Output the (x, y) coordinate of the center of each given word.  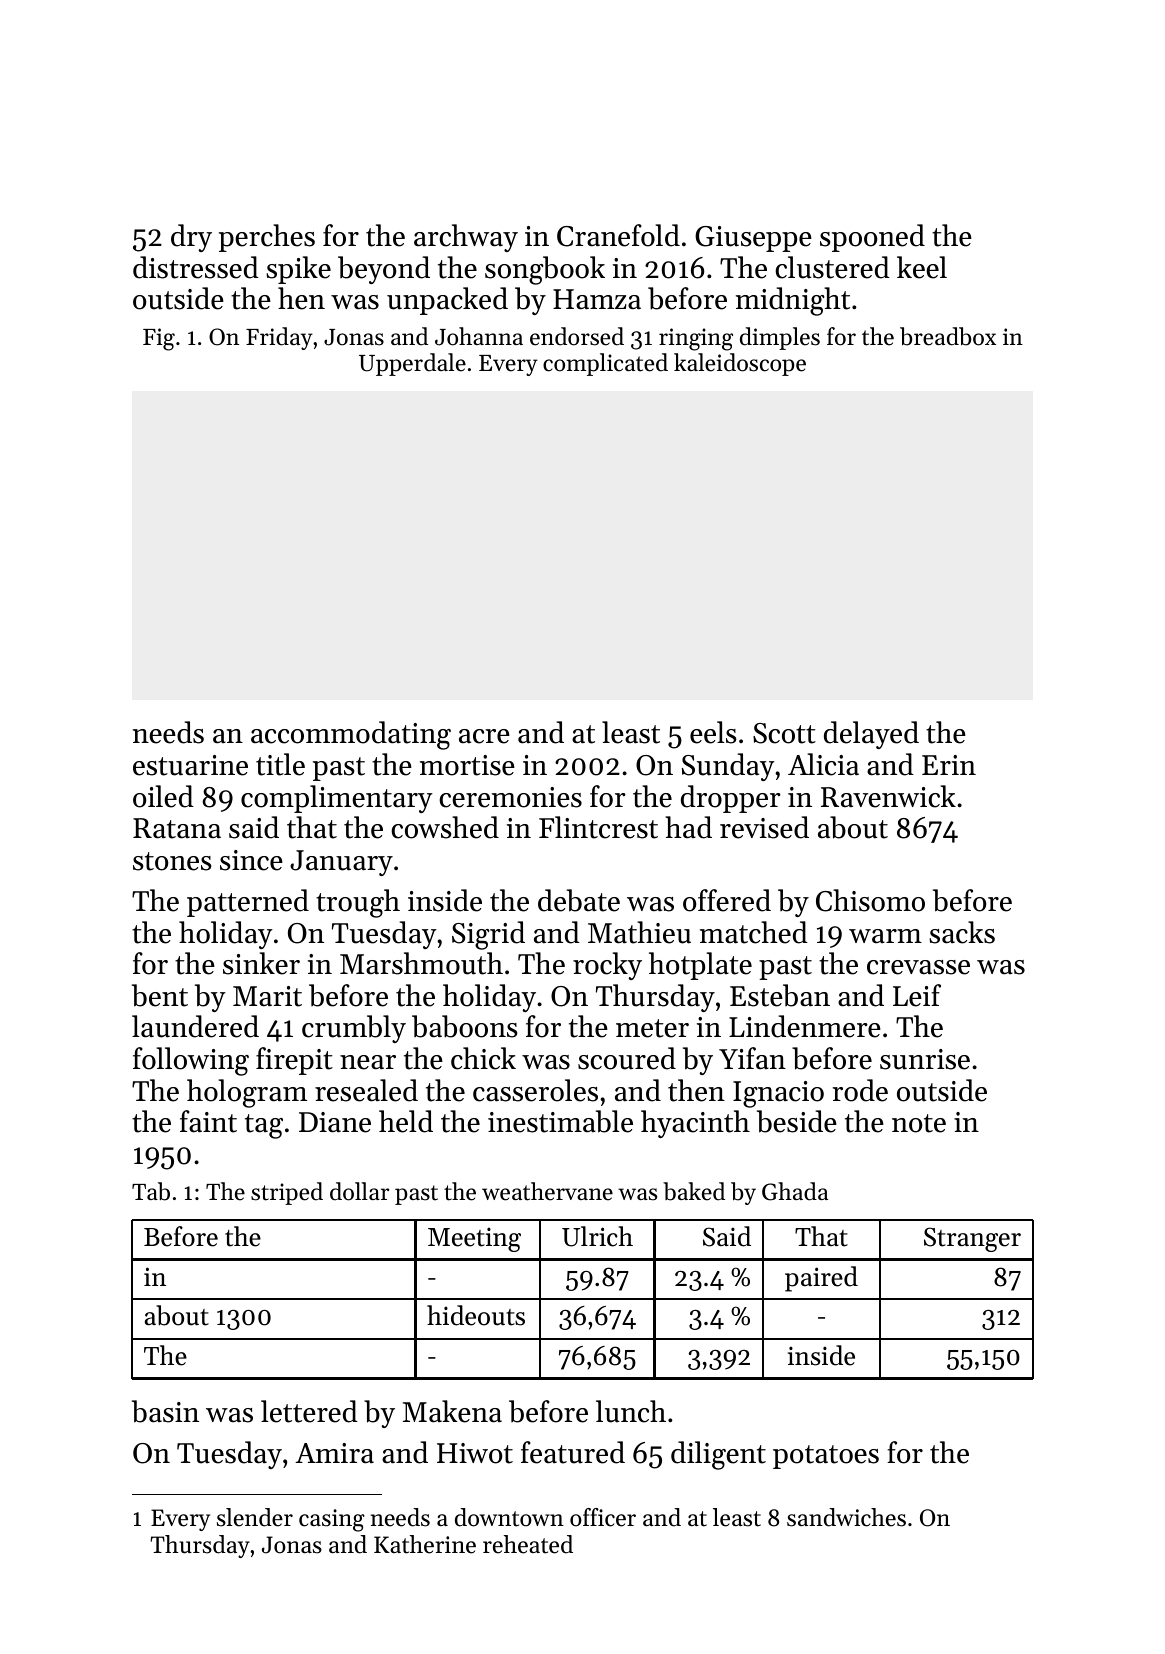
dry (191, 238)
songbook (545, 270)
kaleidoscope (740, 364)
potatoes (826, 1457)
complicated (605, 364)
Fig (159, 339)
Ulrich (597, 1236)
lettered (309, 1411)
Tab (151, 1191)
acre (484, 736)
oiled (163, 796)
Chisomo (870, 900)
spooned (872, 238)
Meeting (474, 1239)
